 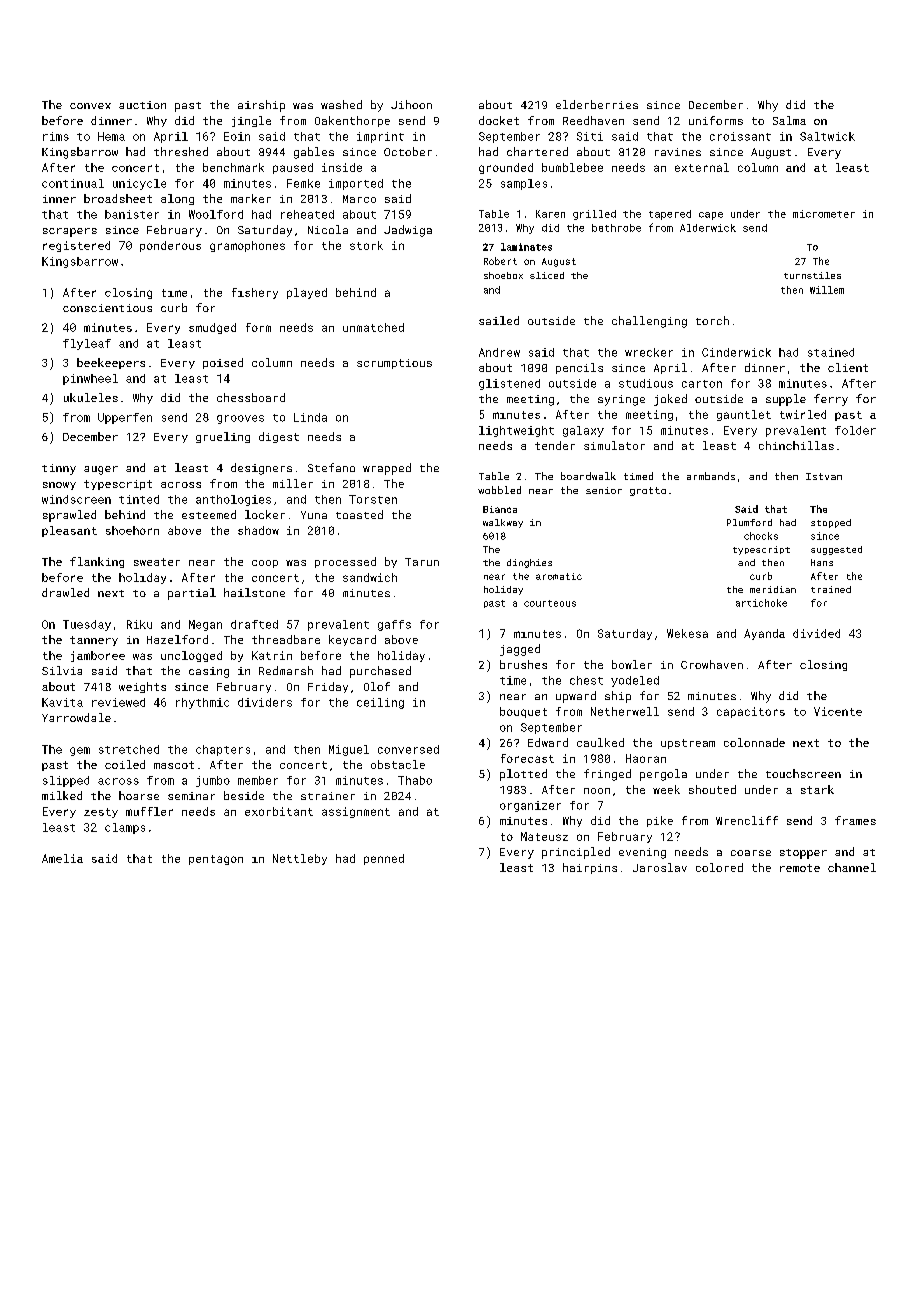 What do you see at coordinates (509, 384) in the image?
I see `glistened` at bounding box center [509, 384].
